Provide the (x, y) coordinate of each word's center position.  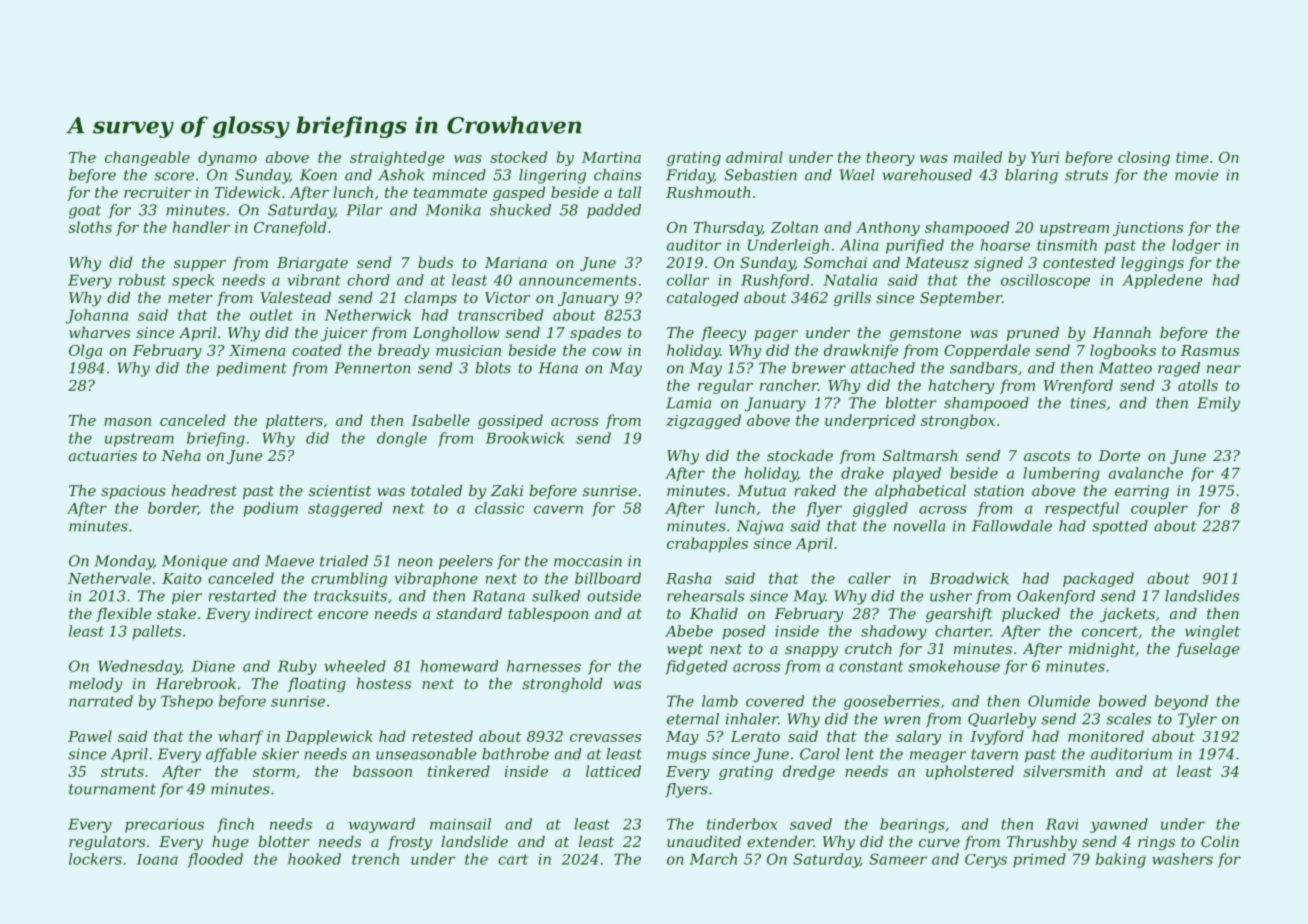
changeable (147, 158)
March (713, 859)
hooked (314, 859)
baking (1121, 860)
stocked (518, 157)
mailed (978, 157)
